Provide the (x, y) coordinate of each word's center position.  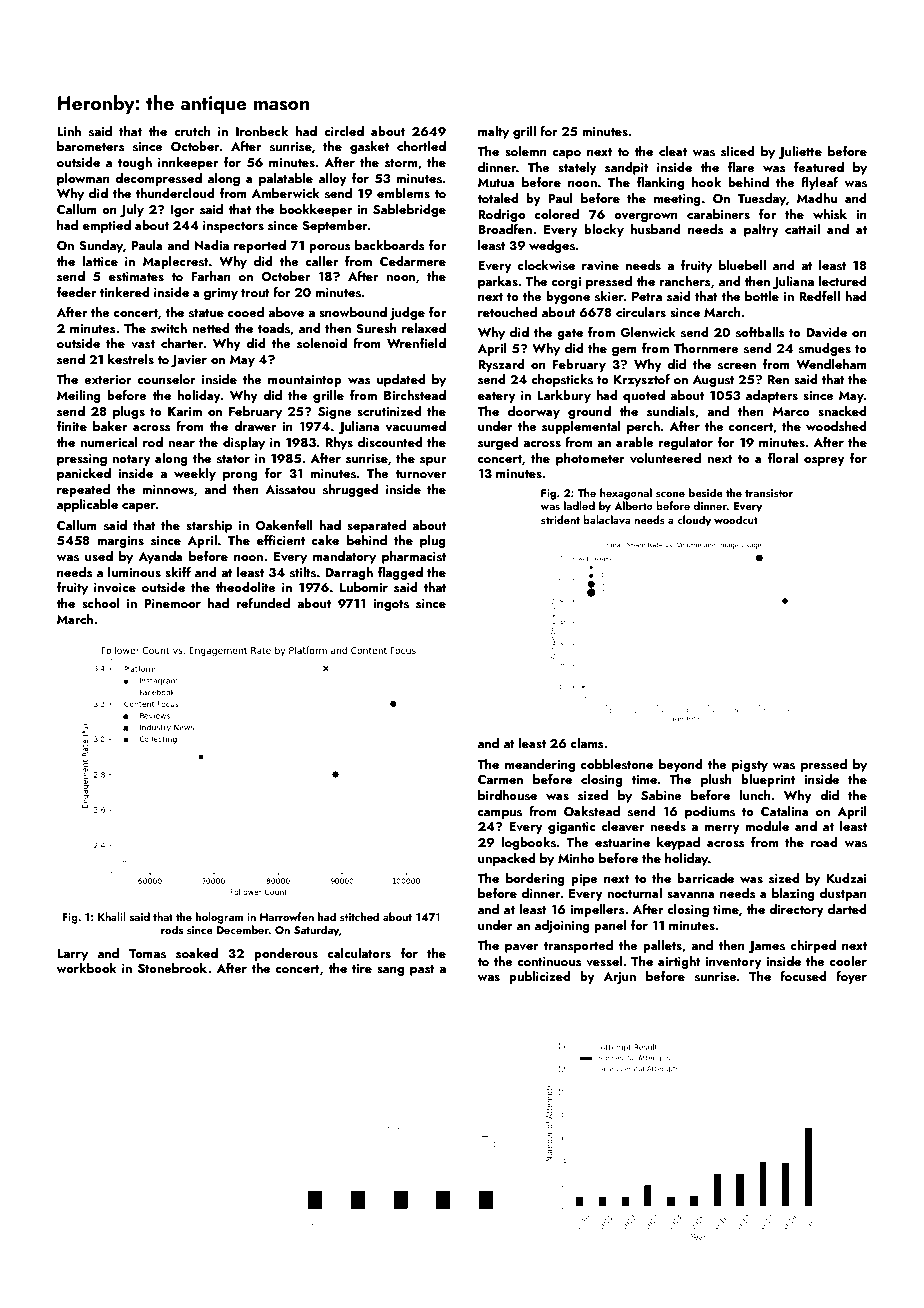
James (766, 947)
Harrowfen (287, 916)
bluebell (742, 265)
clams (587, 743)
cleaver (622, 826)
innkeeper (188, 163)
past (422, 970)
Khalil (112, 916)
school (100, 603)
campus (500, 814)
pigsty (750, 766)
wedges (552, 246)
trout (255, 293)
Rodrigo (501, 215)
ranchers (685, 281)
